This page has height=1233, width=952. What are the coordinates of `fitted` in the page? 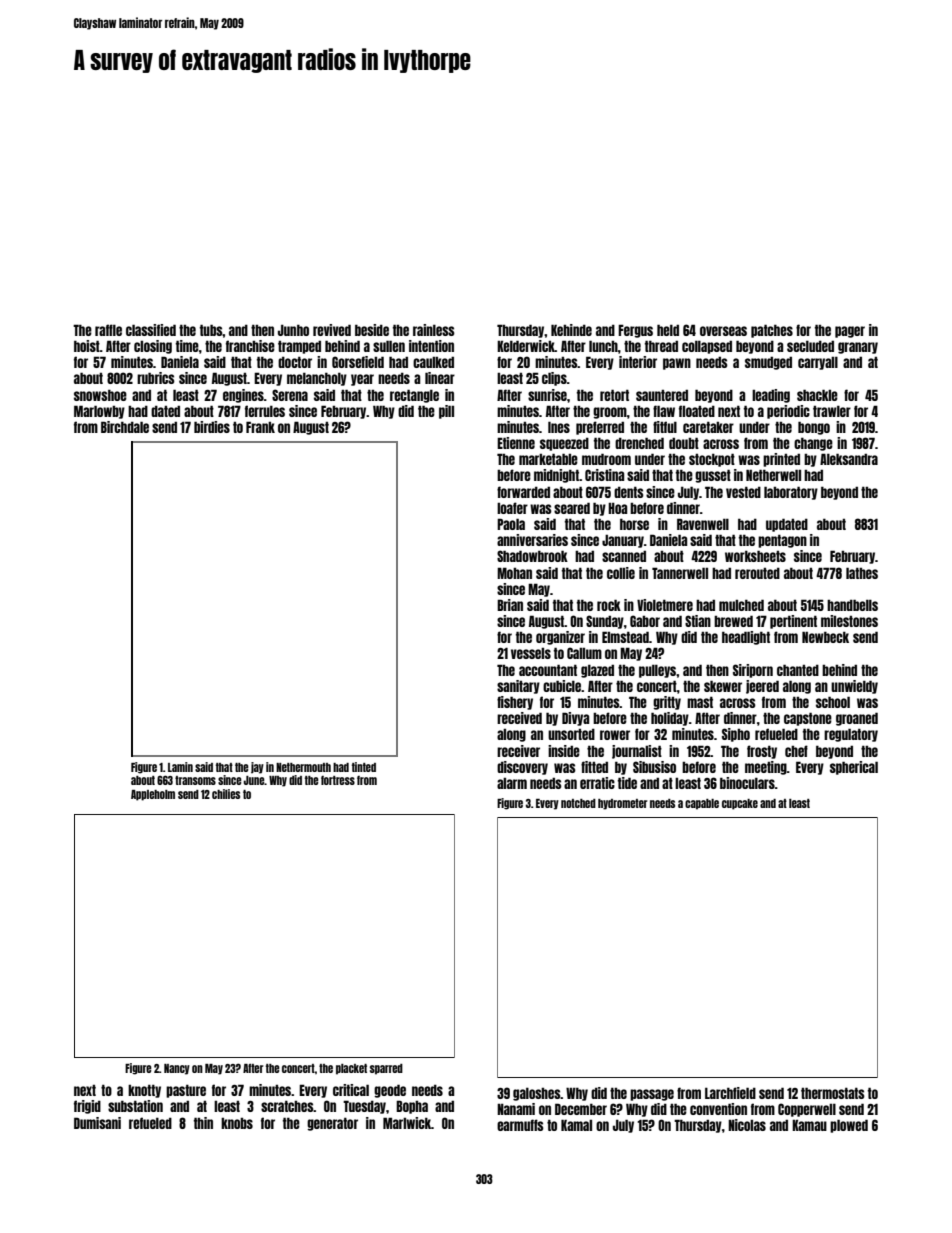 It's located at (594, 767).
